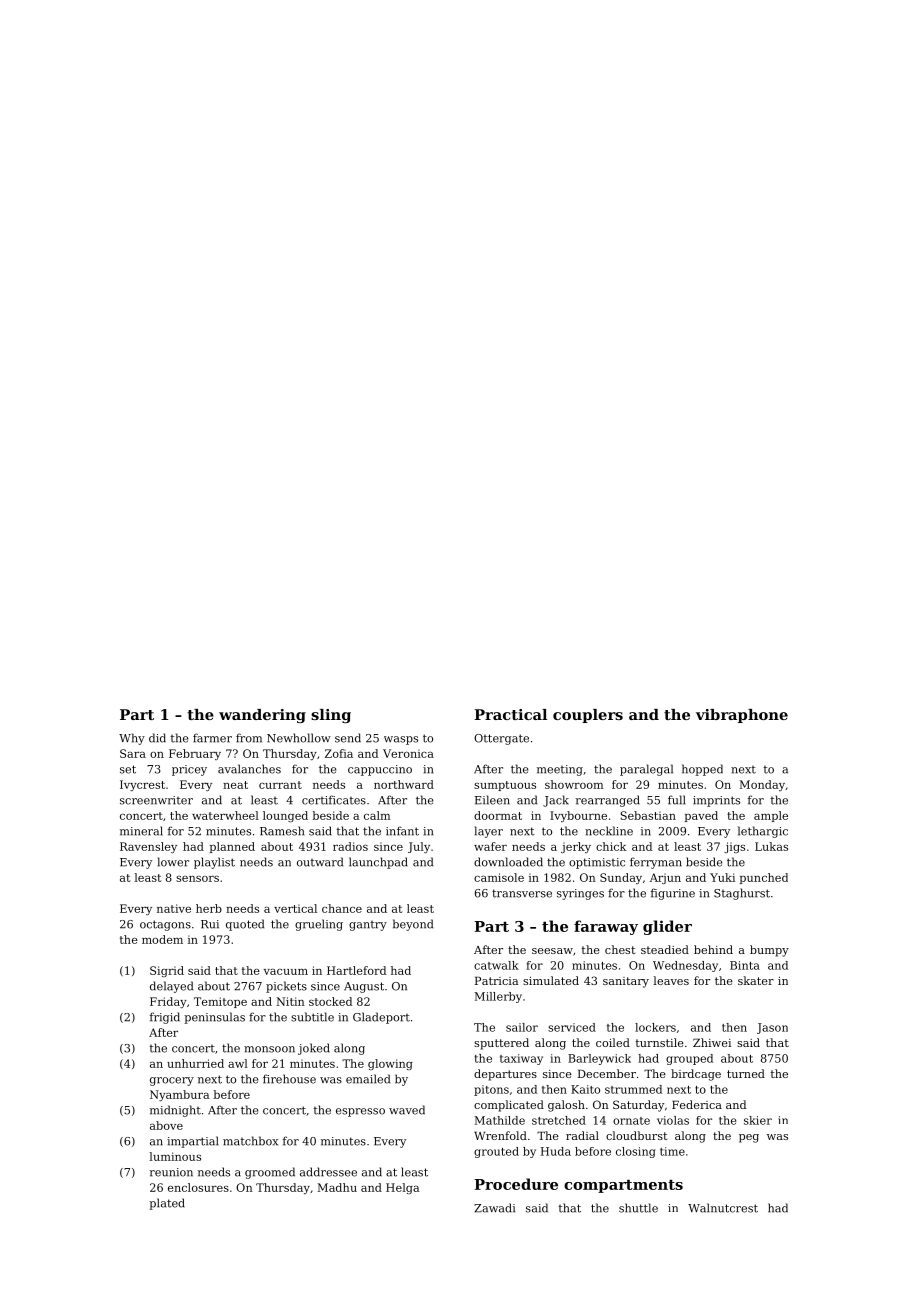  Describe the element at coordinates (413, 925) in the screenshot. I see `beyond` at that location.
